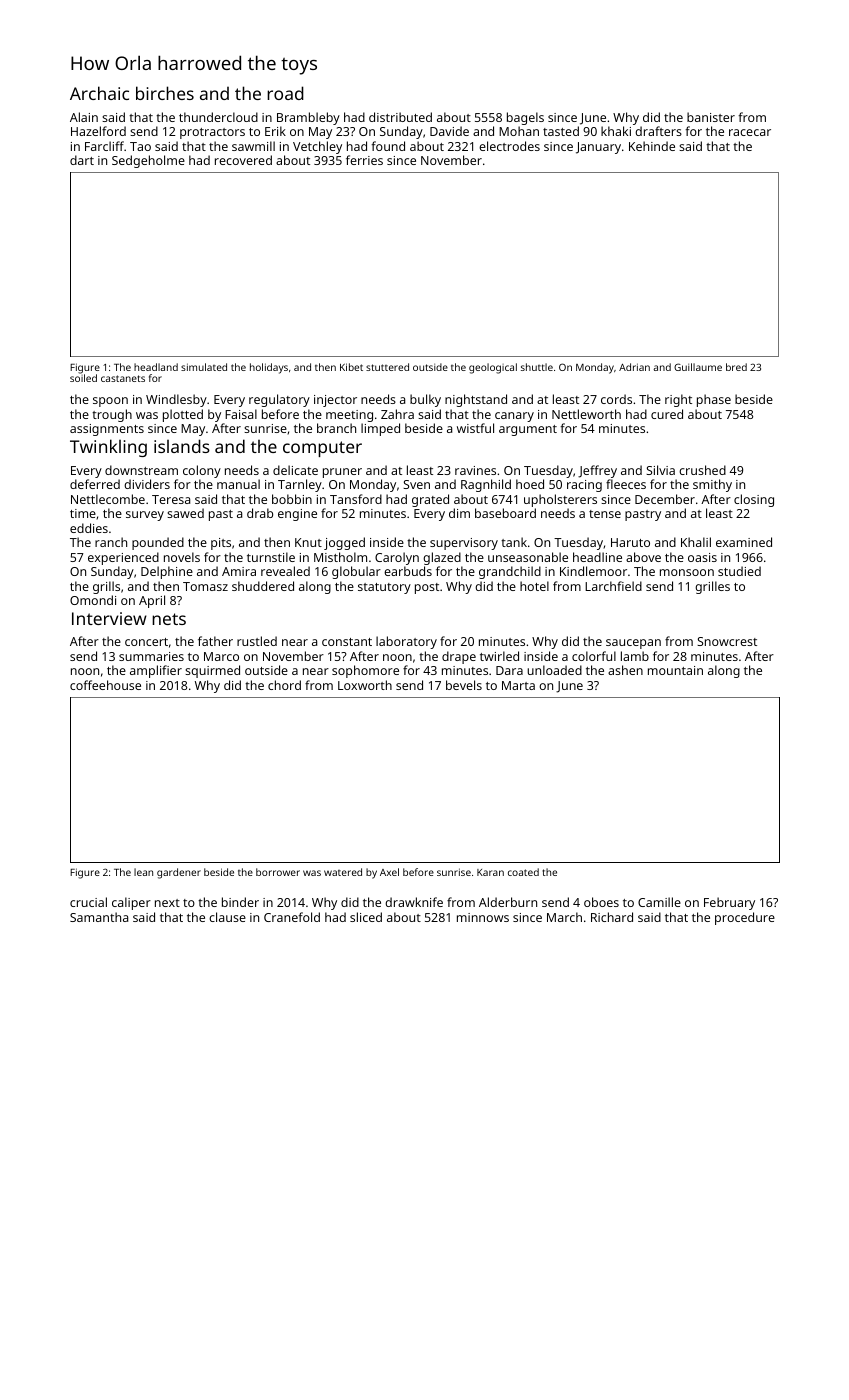 This page has width=849, height=1400. I want to click on Adrian, so click(634, 367).
